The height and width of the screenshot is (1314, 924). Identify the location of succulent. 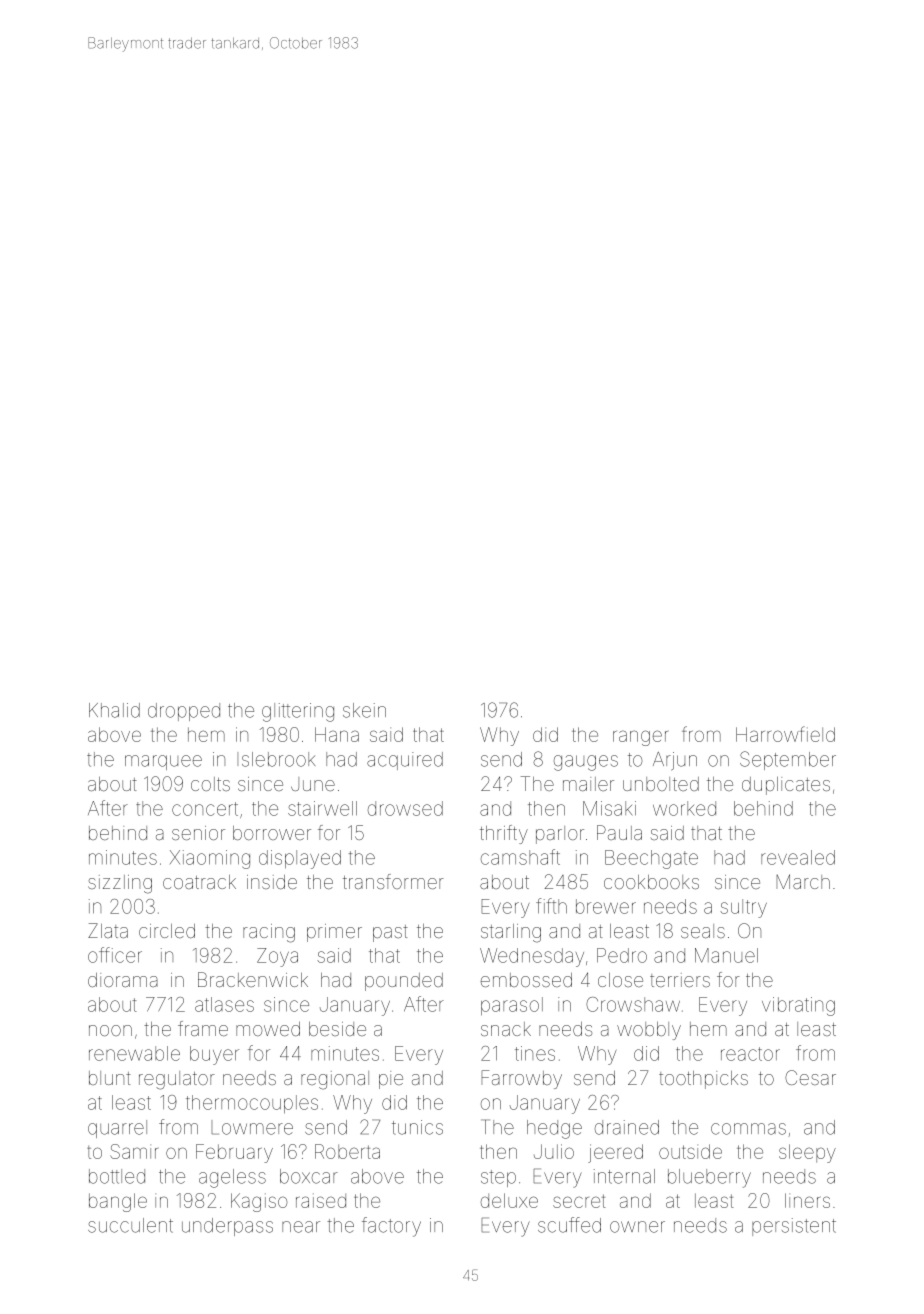
(130, 1225).
